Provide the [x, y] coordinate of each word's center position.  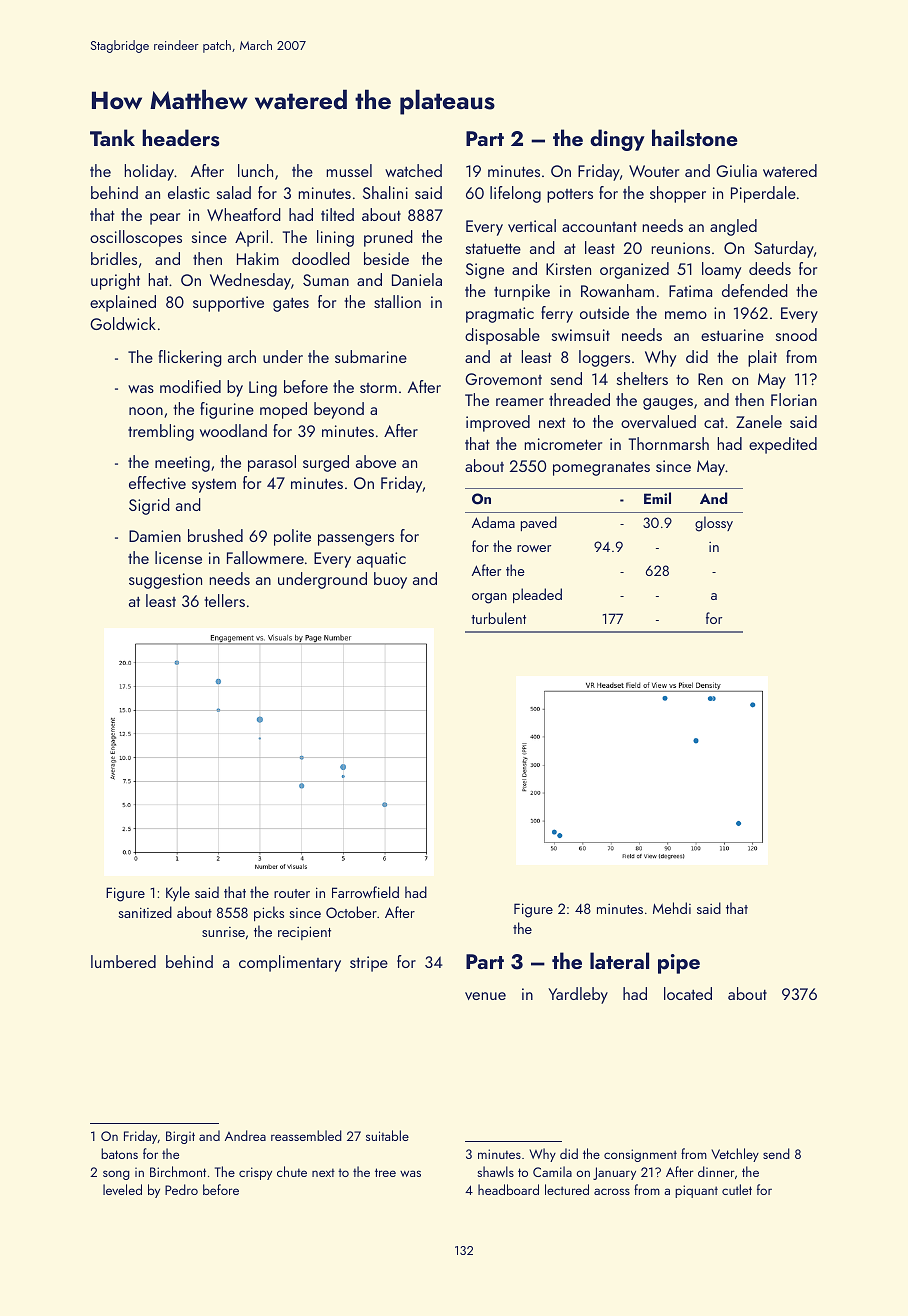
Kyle [178, 893]
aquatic [381, 560]
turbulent [498, 618]
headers [181, 138]
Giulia [736, 170]
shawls [495, 1171]
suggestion [165, 581]
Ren [710, 379]
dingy [617, 140]
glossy [714, 524]
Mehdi [672, 908]
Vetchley [735, 1155]
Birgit [180, 1137]
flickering [190, 358]
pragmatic [500, 315]
